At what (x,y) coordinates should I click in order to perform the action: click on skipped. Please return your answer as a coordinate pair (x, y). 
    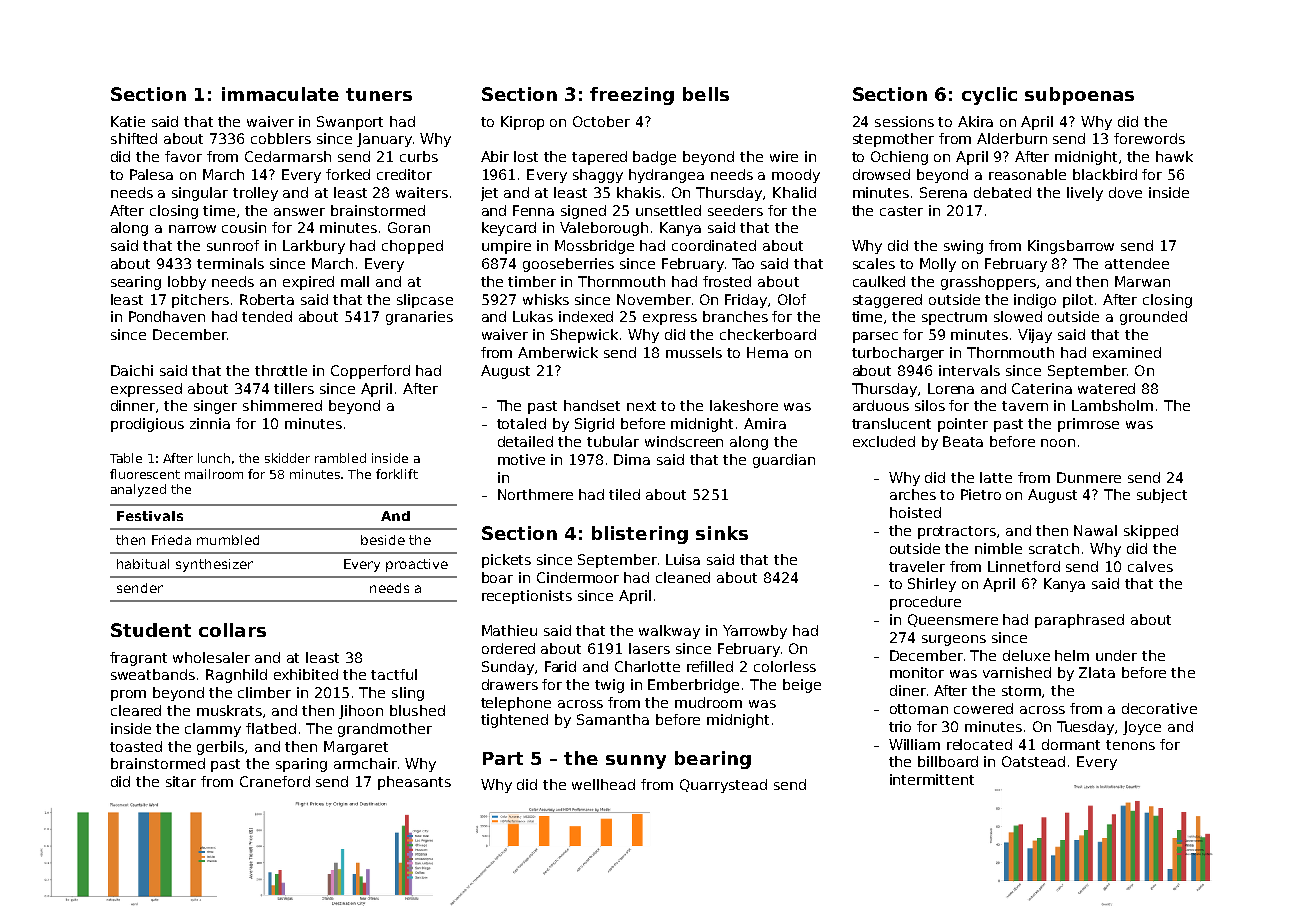
    Looking at the image, I should click on (1151, 532).
